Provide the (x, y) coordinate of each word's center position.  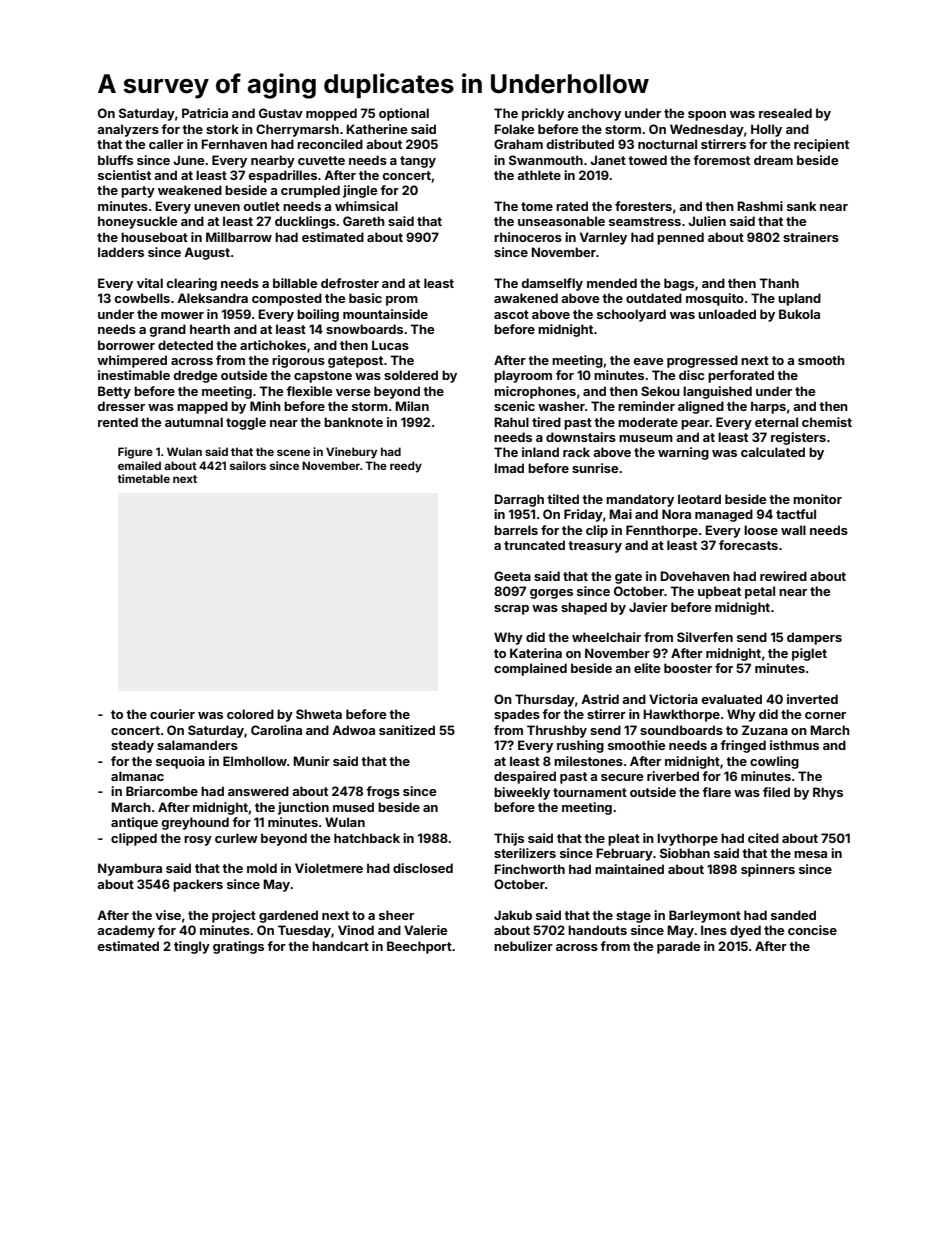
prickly (543, 114)
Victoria (673, 699)
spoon (707, 116)
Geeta (512, 576)
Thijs (509, 839)
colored (250, 714)
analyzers (128, 130)
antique (134, 823)
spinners (768, 870)
